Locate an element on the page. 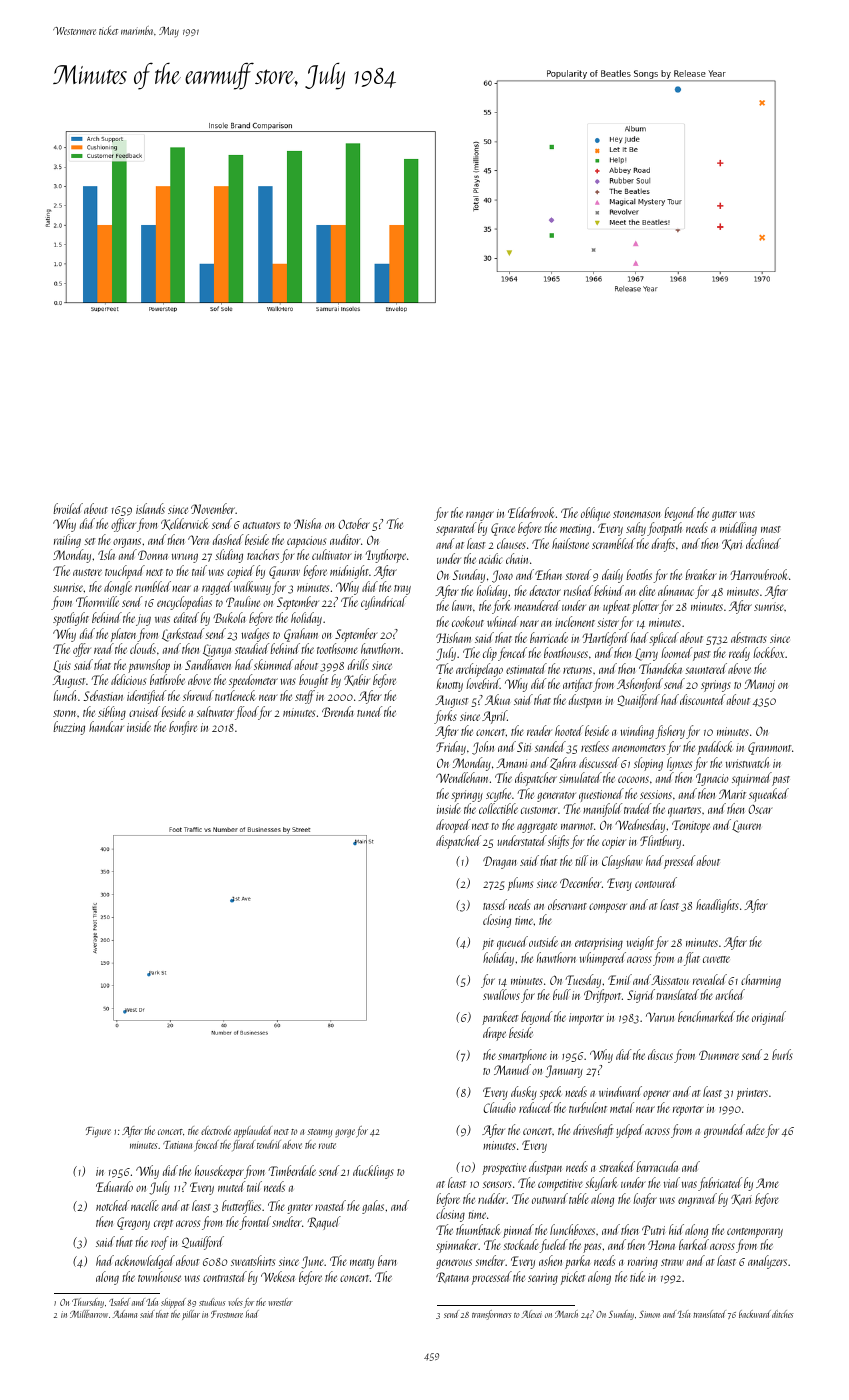 The image size is (849, 1400). drape is located at coordinates (494, 1034).
